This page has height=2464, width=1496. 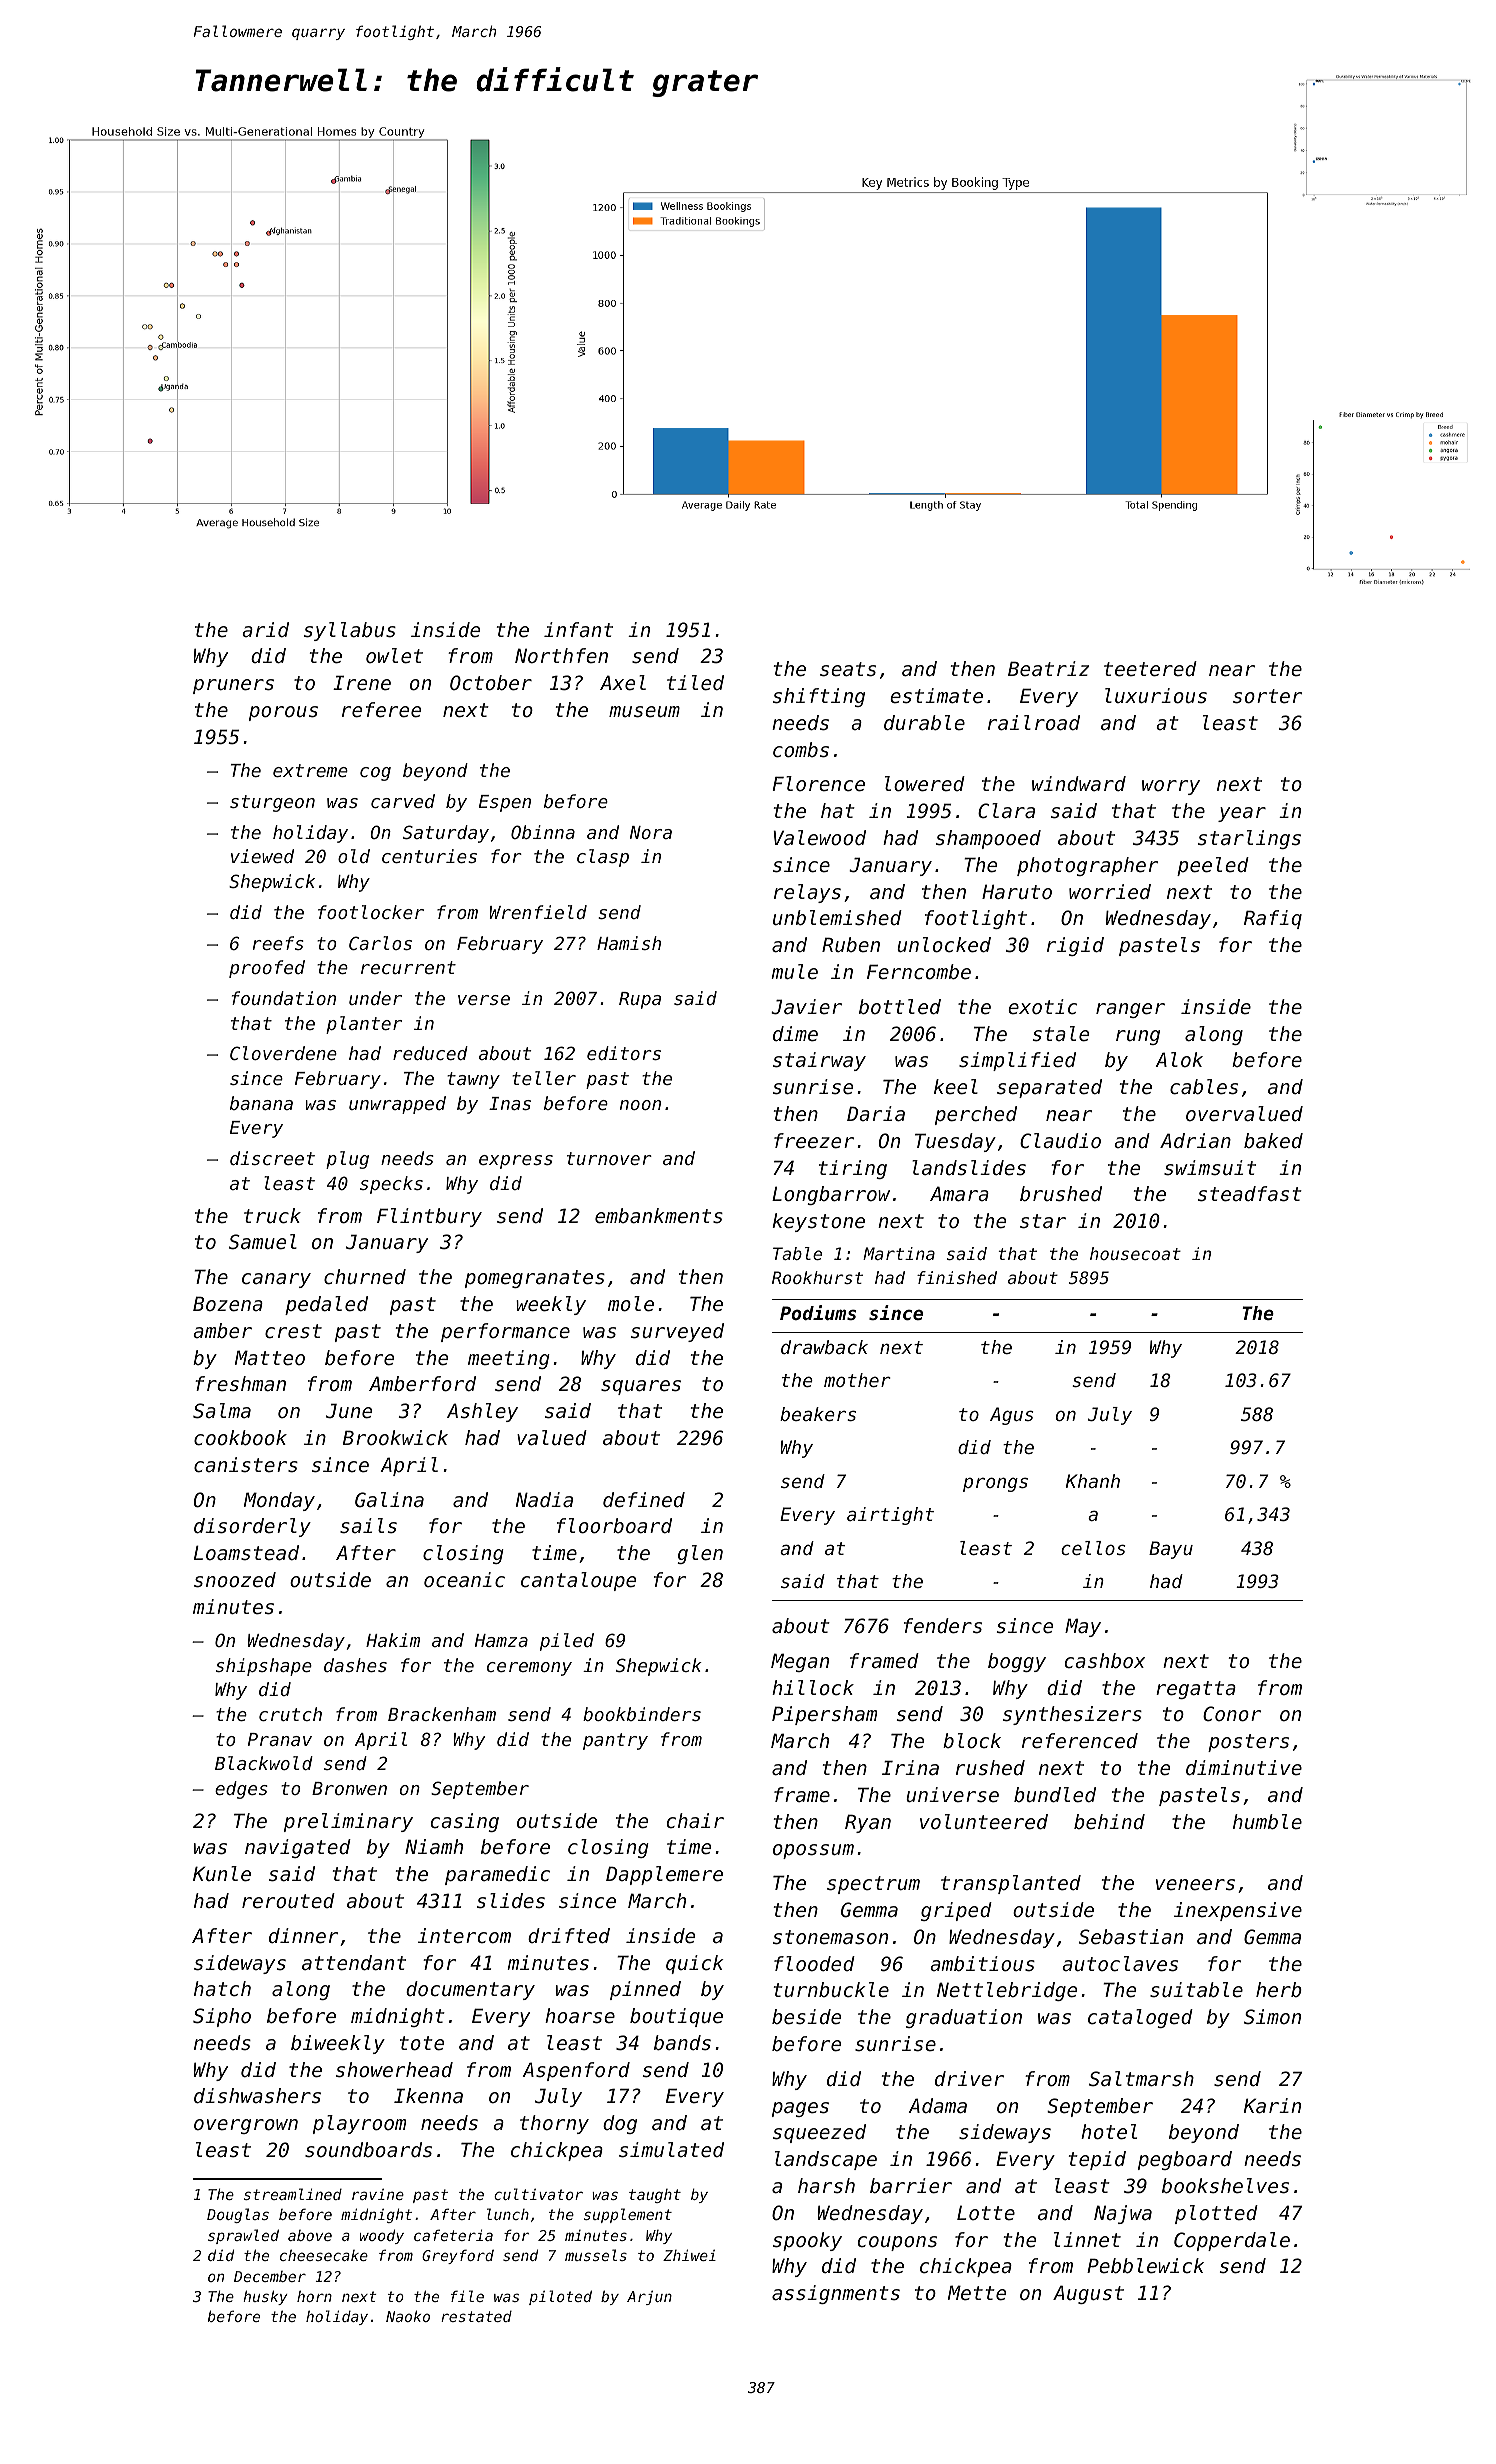 What do you see at coordinates (1079, 783) in the page?
I see `windward` at bounding box center [1079, 783].
